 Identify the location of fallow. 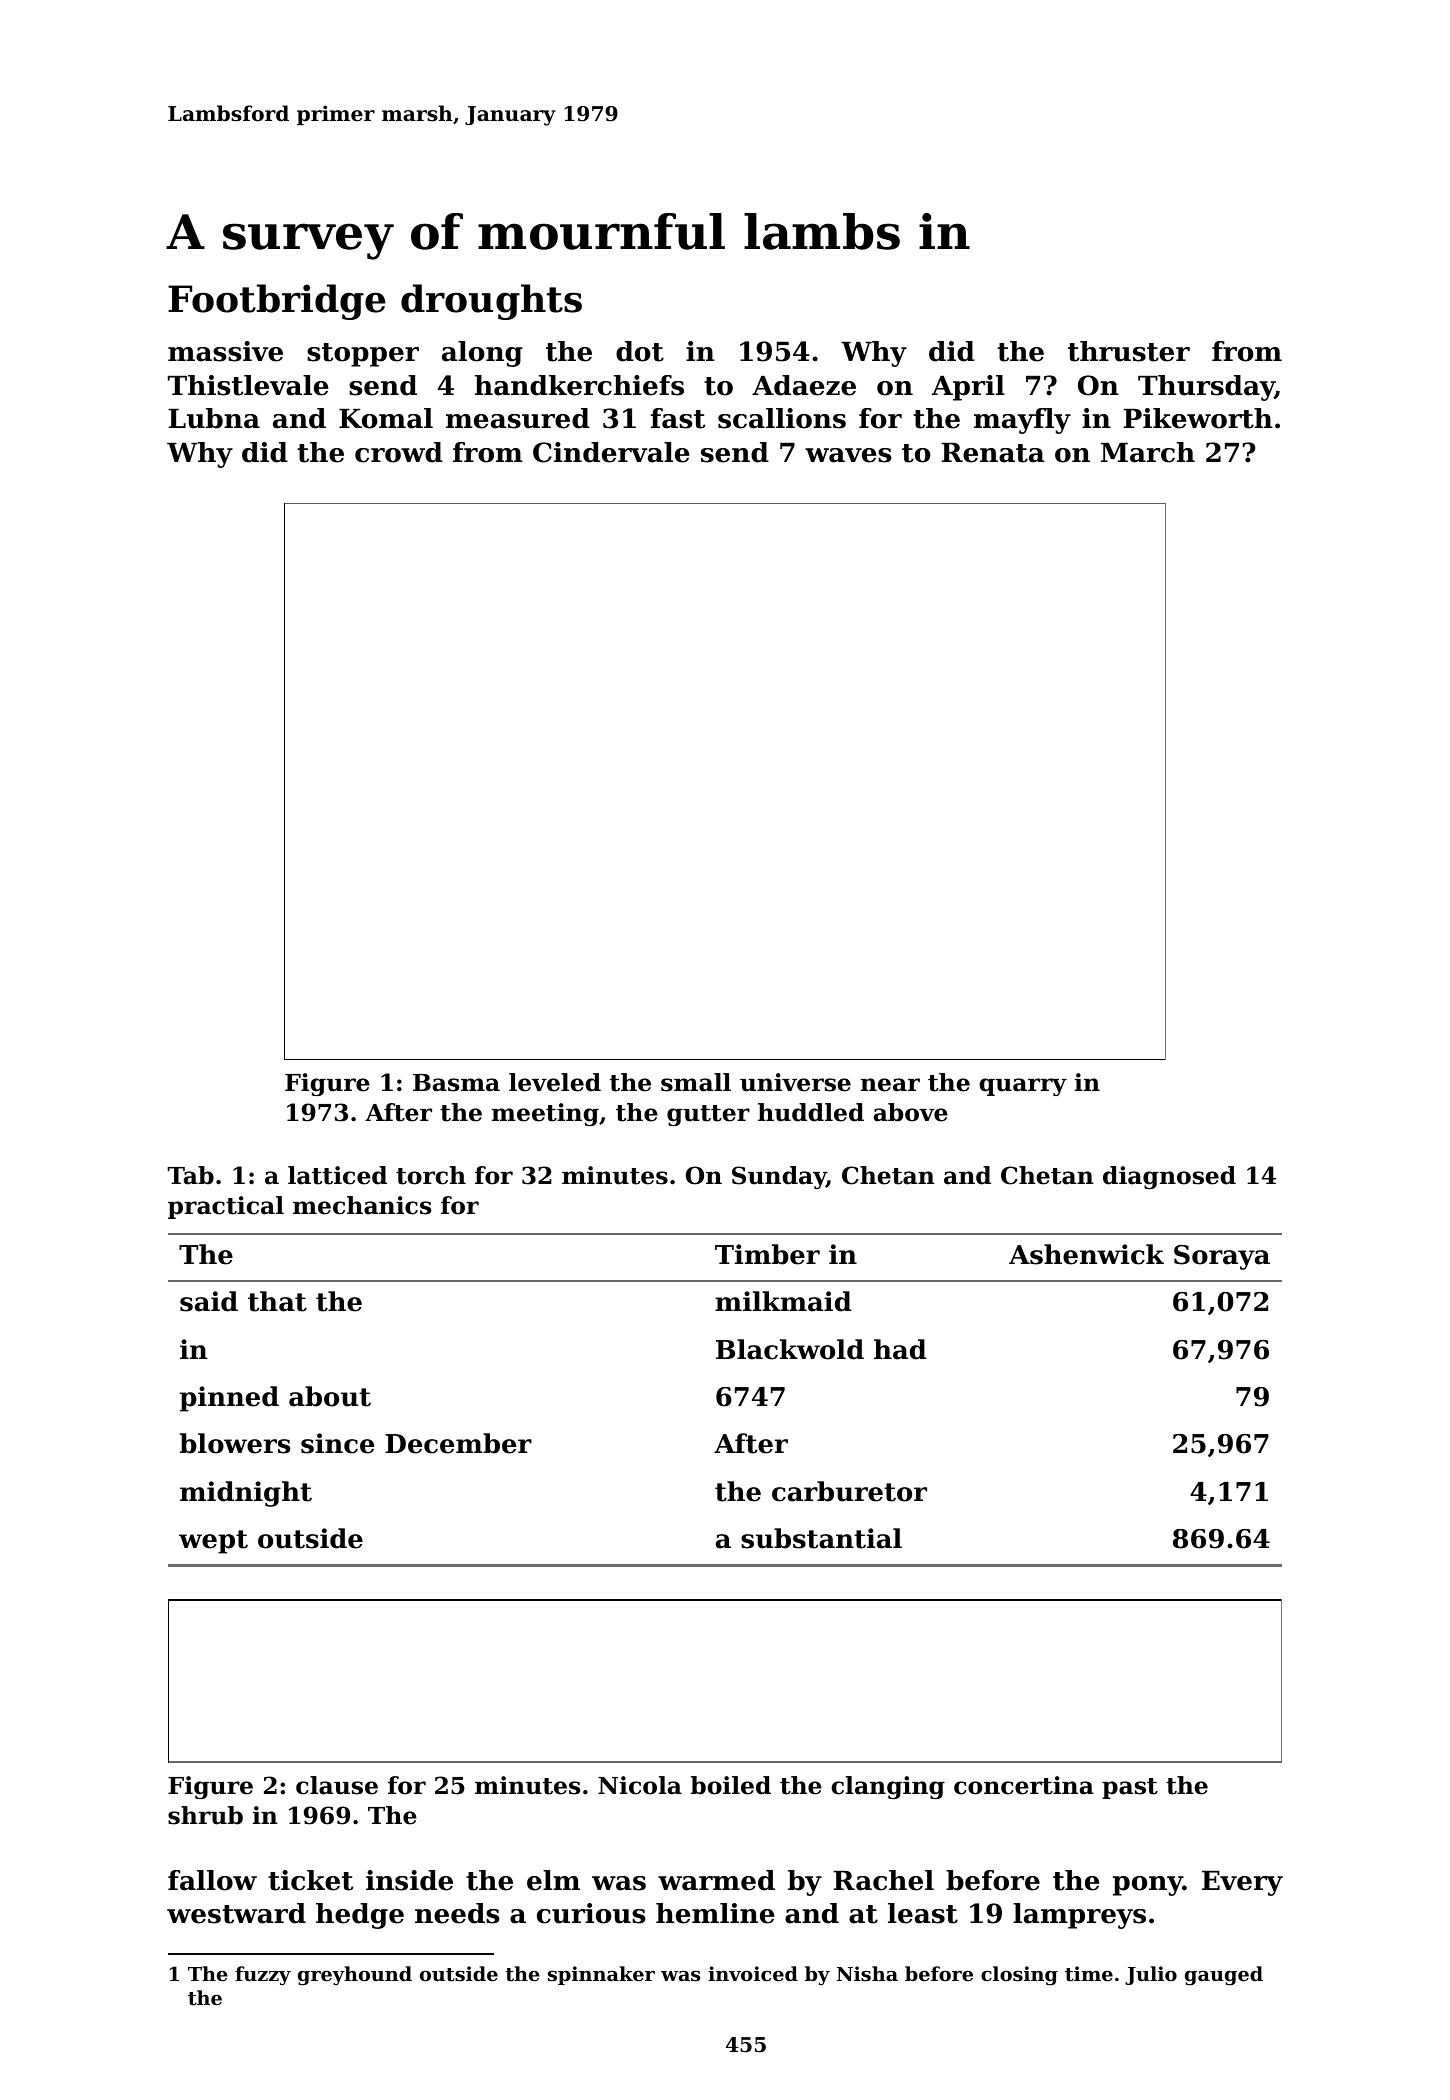
(212, 1880).
